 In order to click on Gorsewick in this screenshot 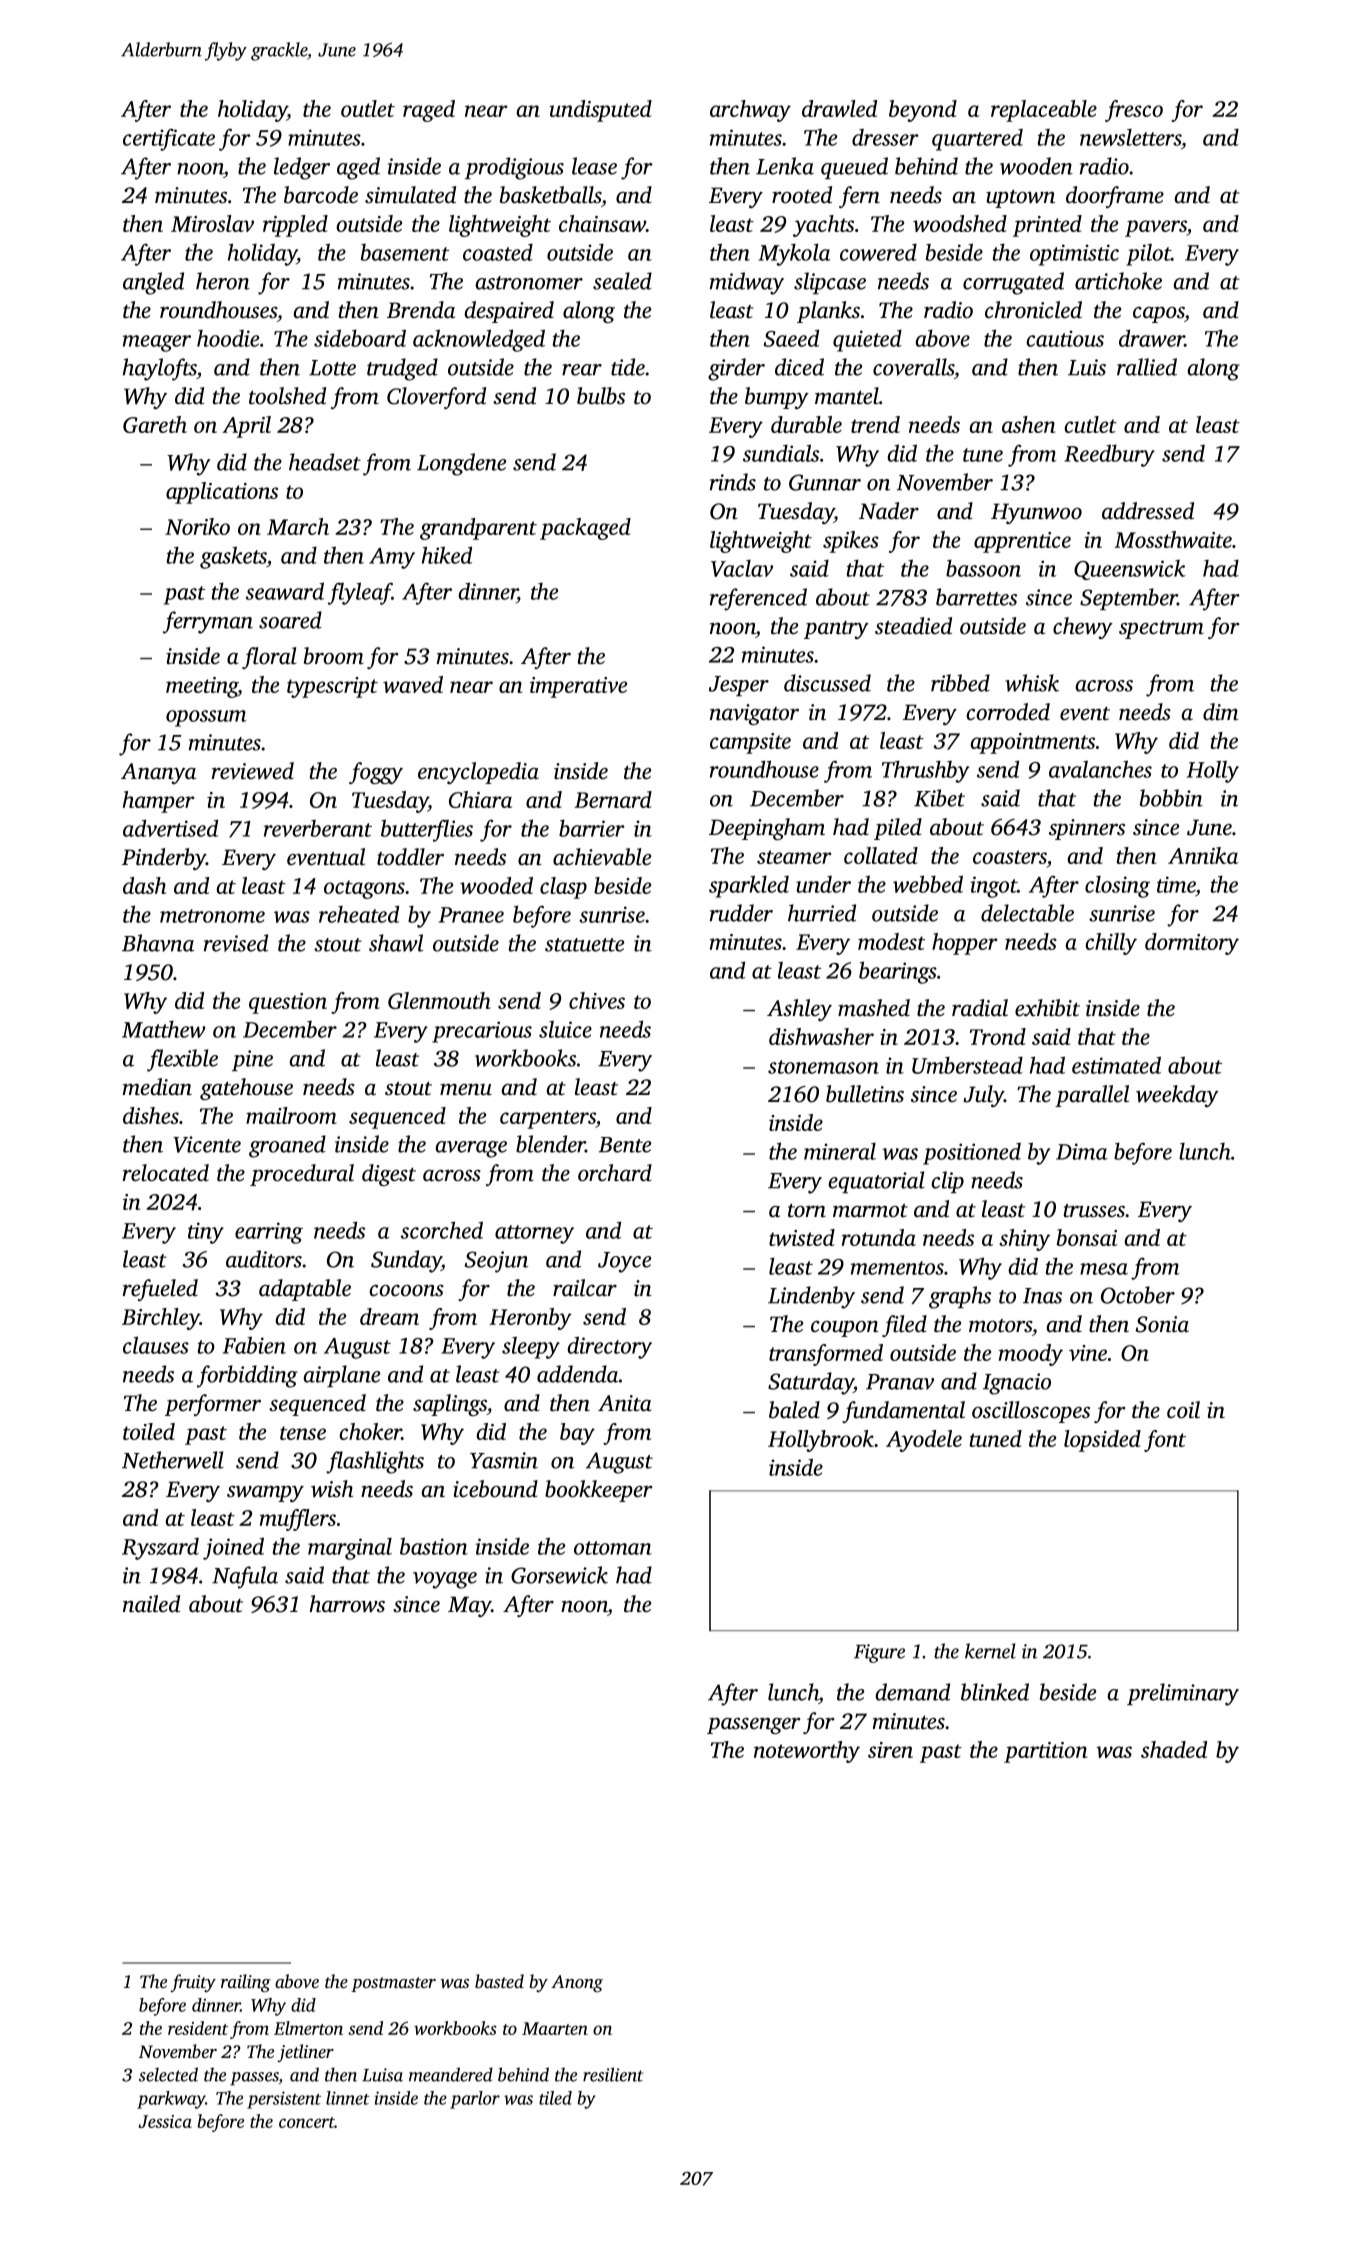, I will do `click(559, 1575)`.
